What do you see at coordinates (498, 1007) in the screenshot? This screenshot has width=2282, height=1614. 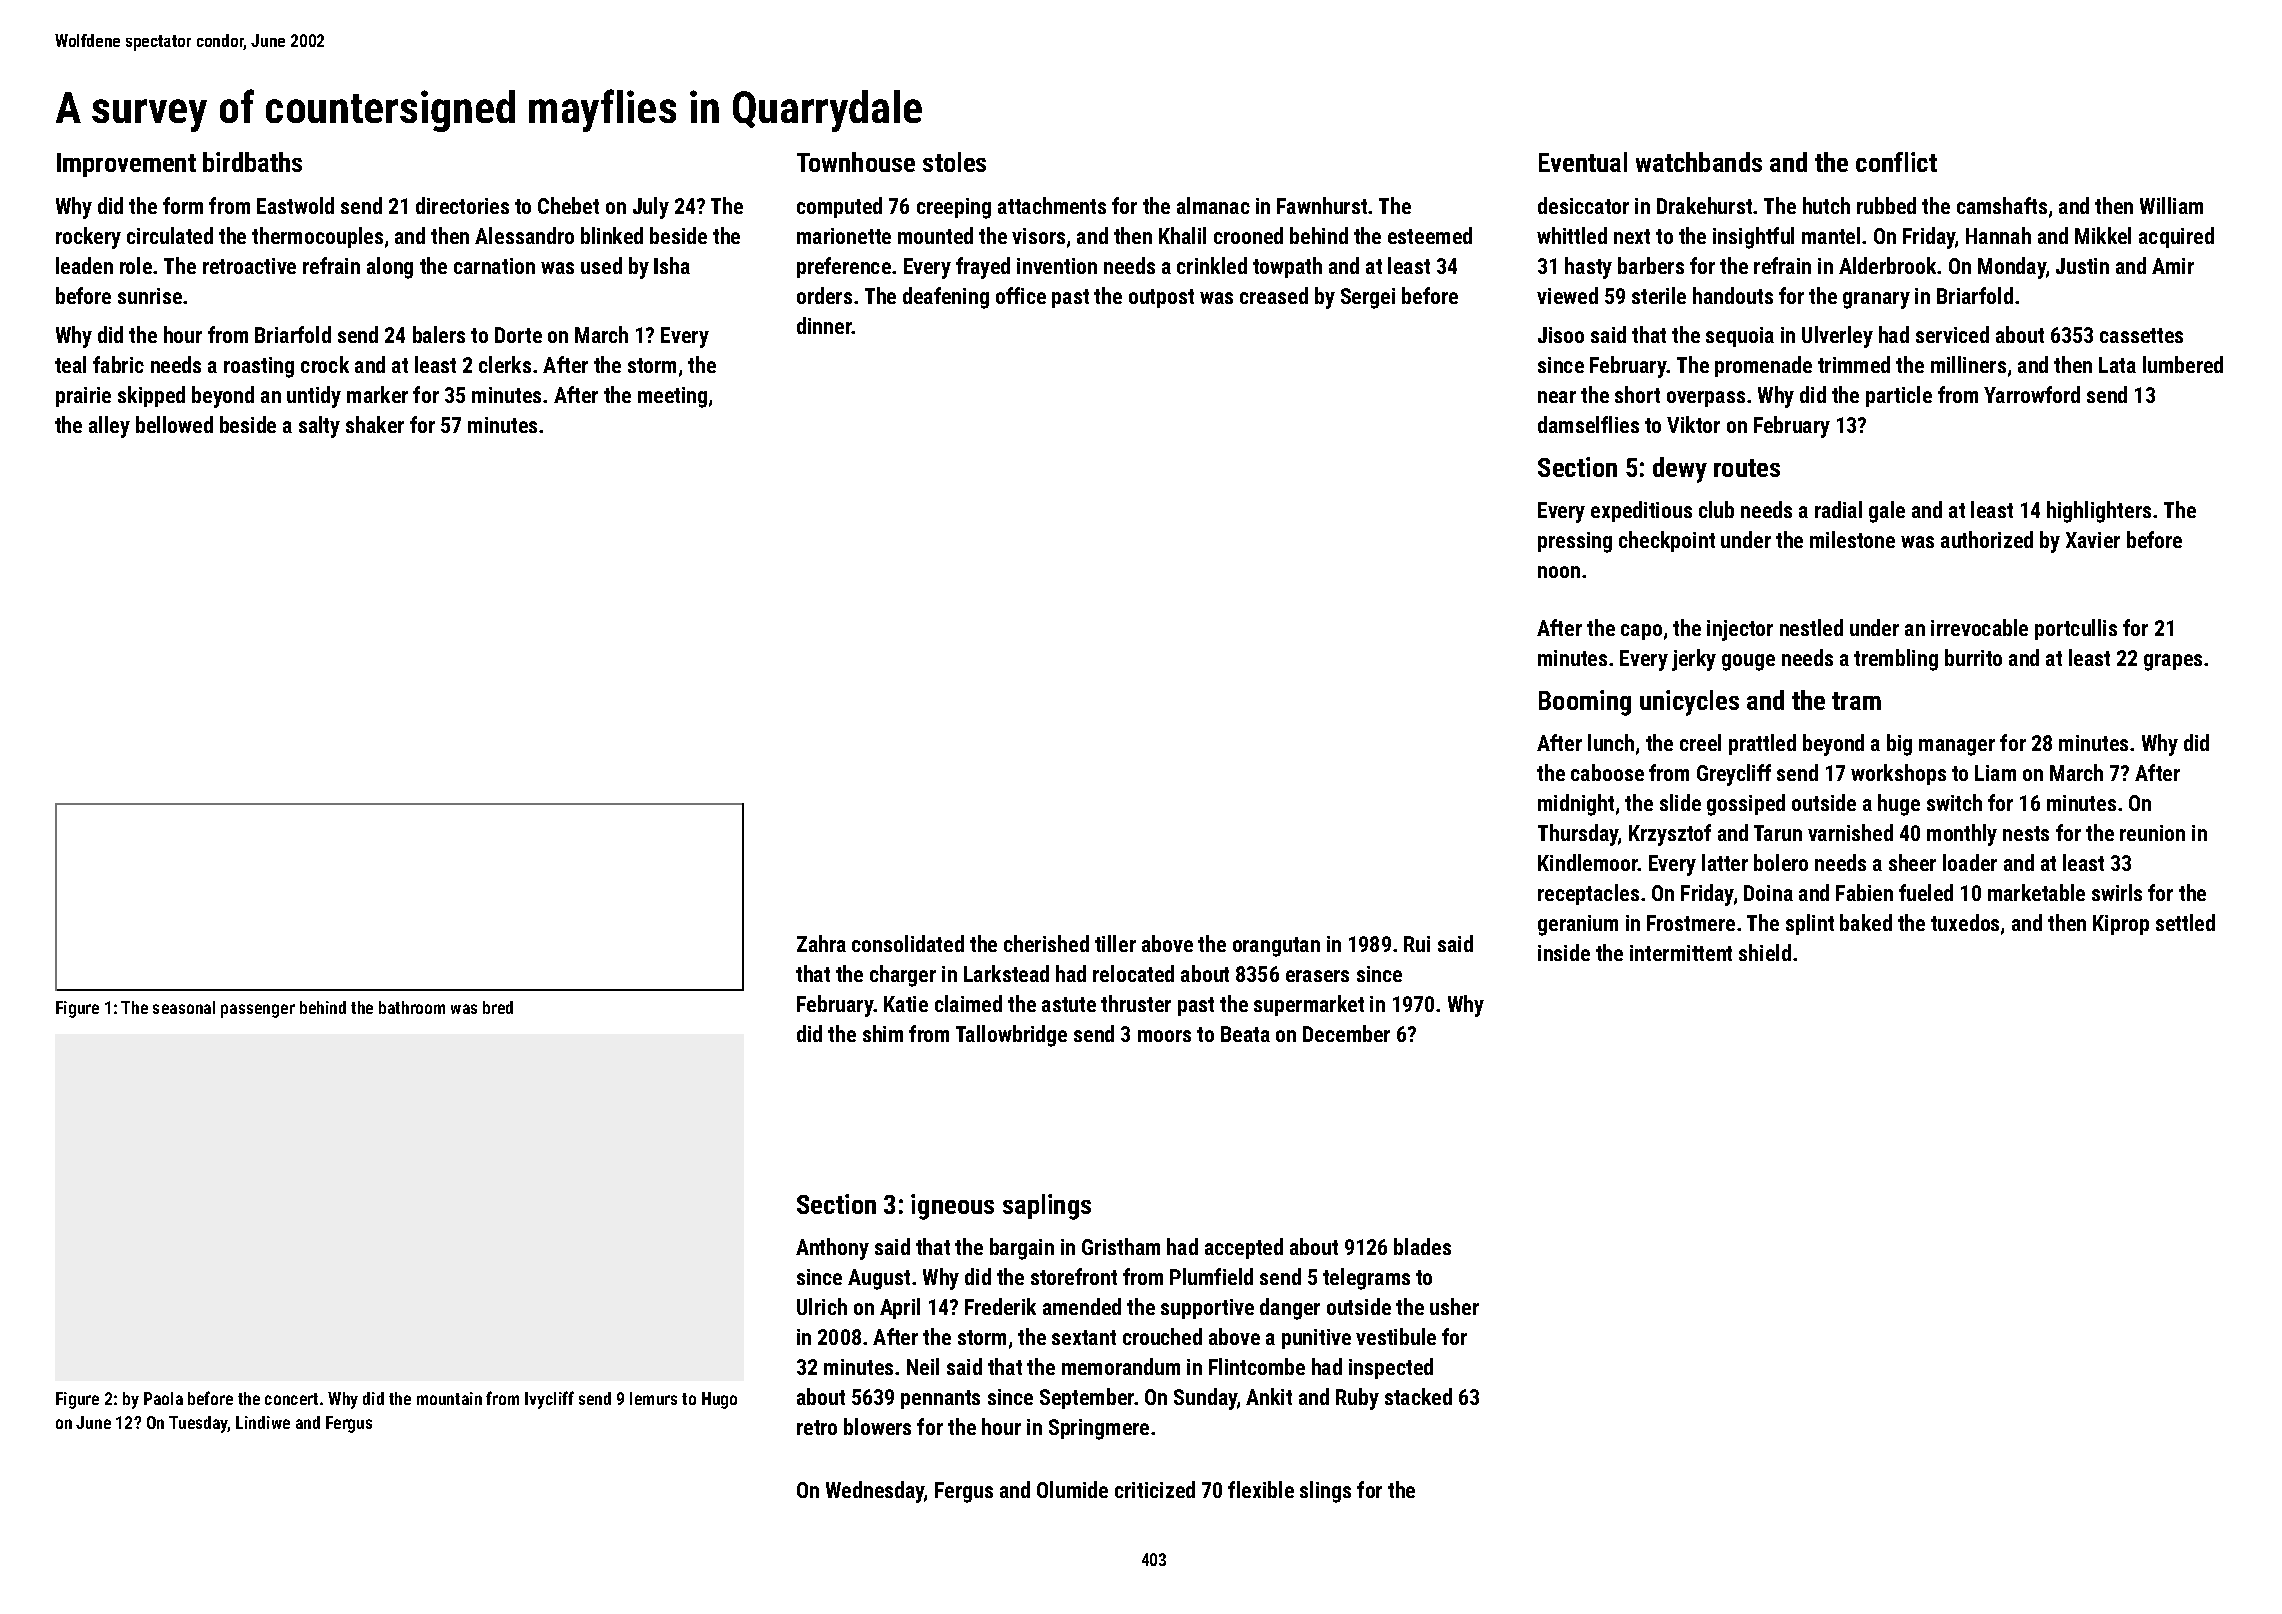 I see `bred` at bounding box center [498, 1007].
